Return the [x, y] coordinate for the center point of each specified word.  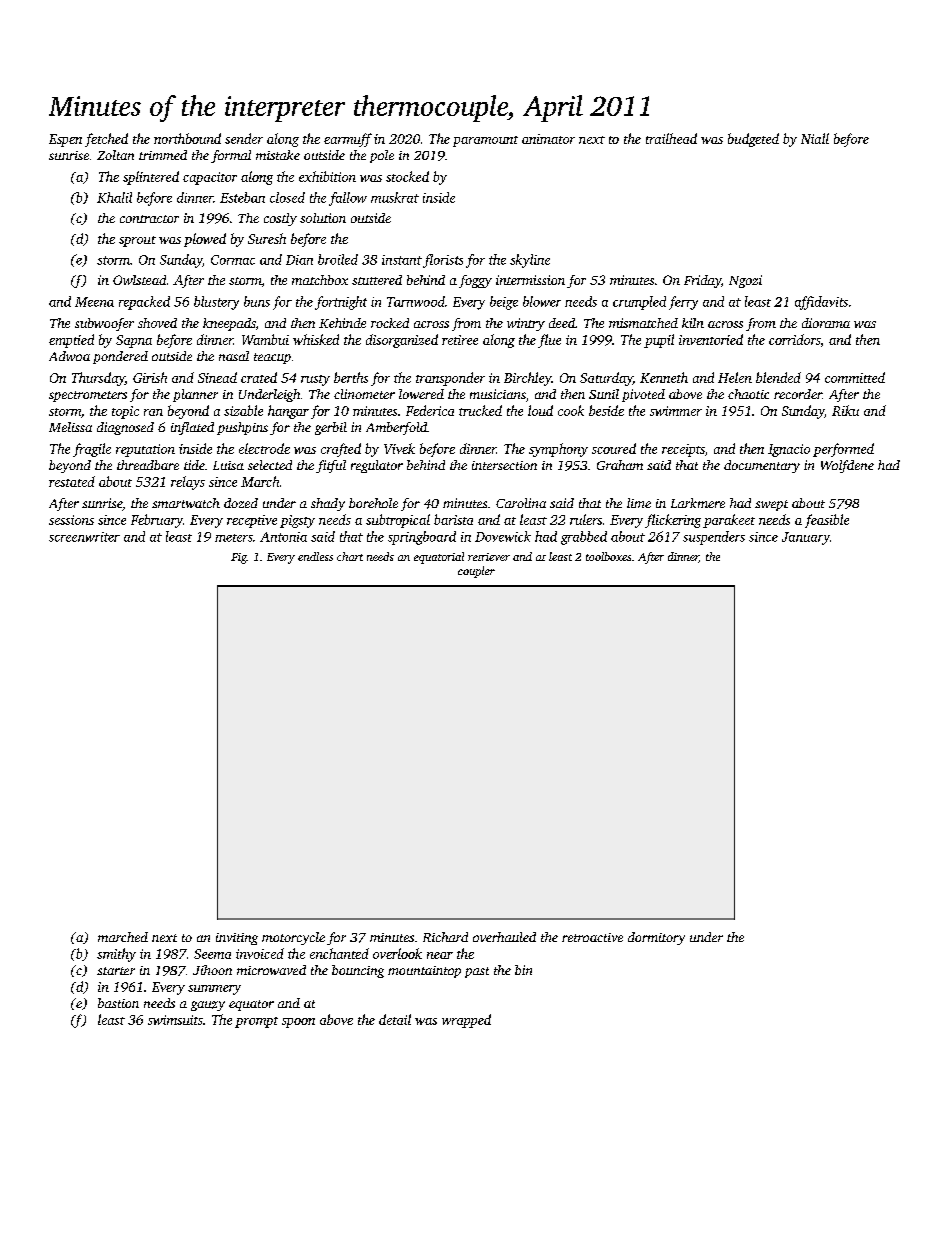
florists [443, 261]
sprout [137, 241]
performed [843, 450]
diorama [826, 323]
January [806, 538]
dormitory [656, 938]
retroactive [592, 937]
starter [116, 971]
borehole [373, 503]
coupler [476, 572]
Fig [239, 558]
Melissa [70, 427]
